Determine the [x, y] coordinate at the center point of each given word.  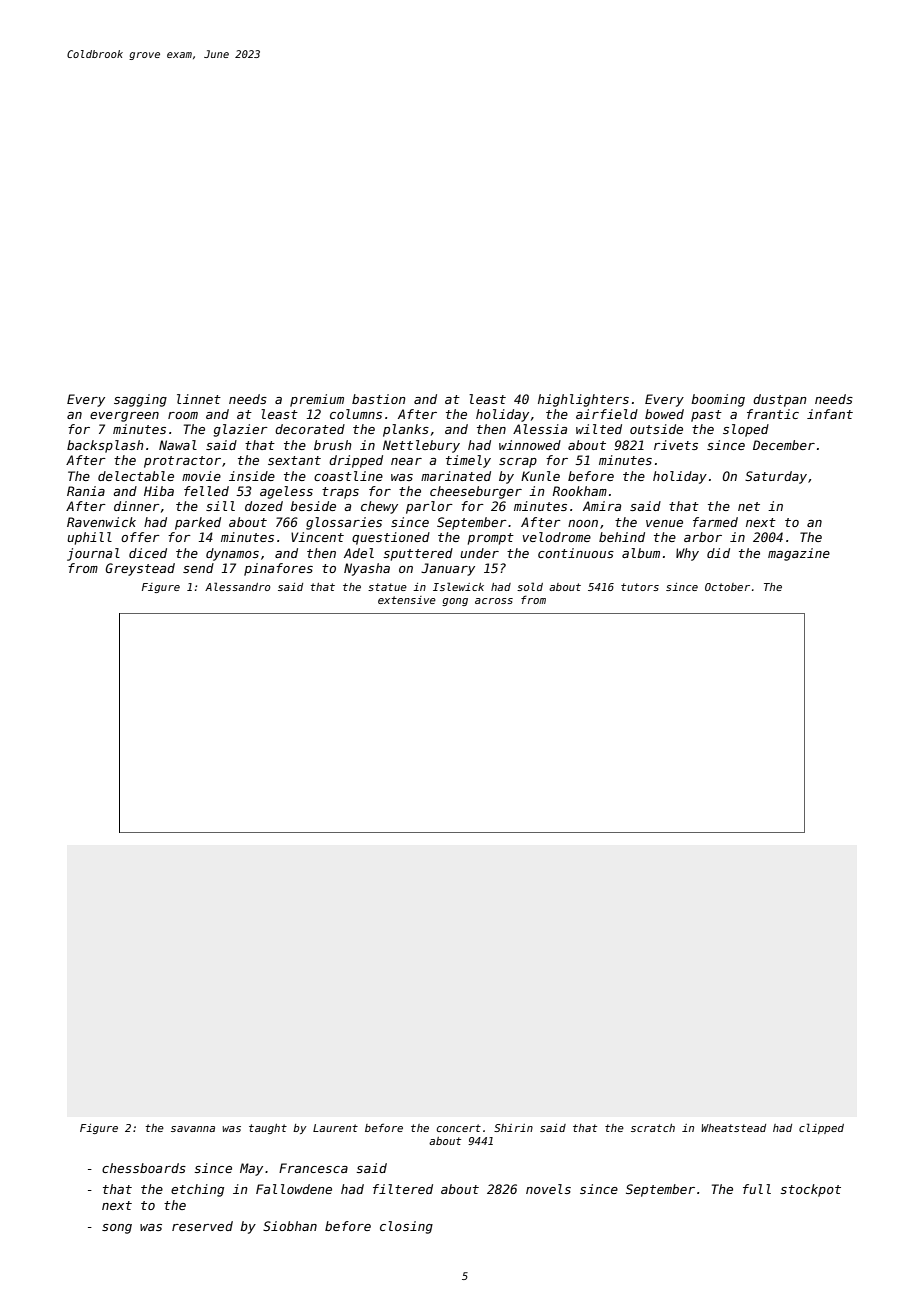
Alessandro [238, 586]
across [494, 601]
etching [197, 1190]
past [706, 416]
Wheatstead [733, 1128]
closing [406, 1227]
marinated [456, 476]
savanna [193, 1129]
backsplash [105, 446]
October [727, 587]
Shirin [513, 1128]
